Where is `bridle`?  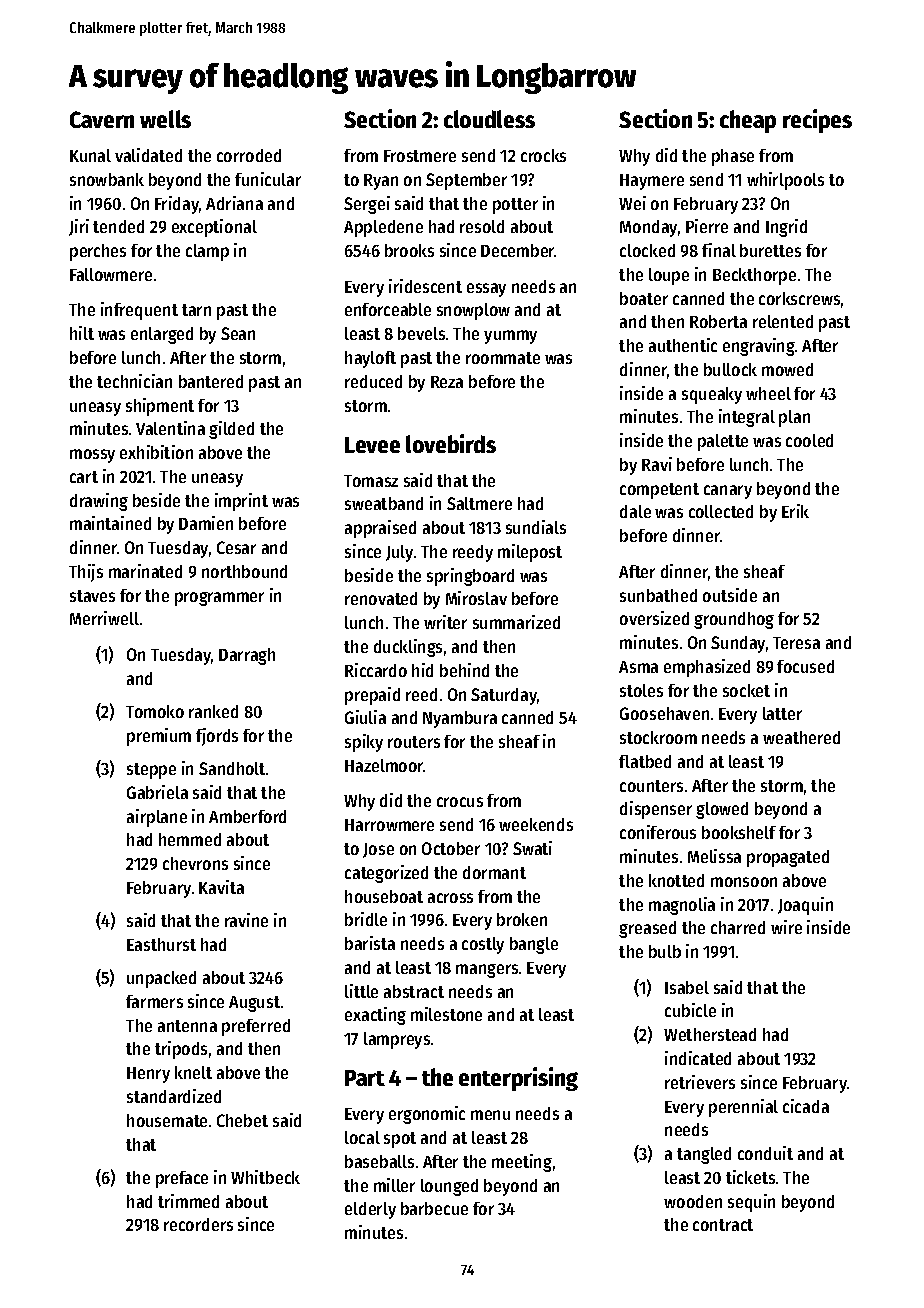
bridle is located at coordinates (366, 919).
